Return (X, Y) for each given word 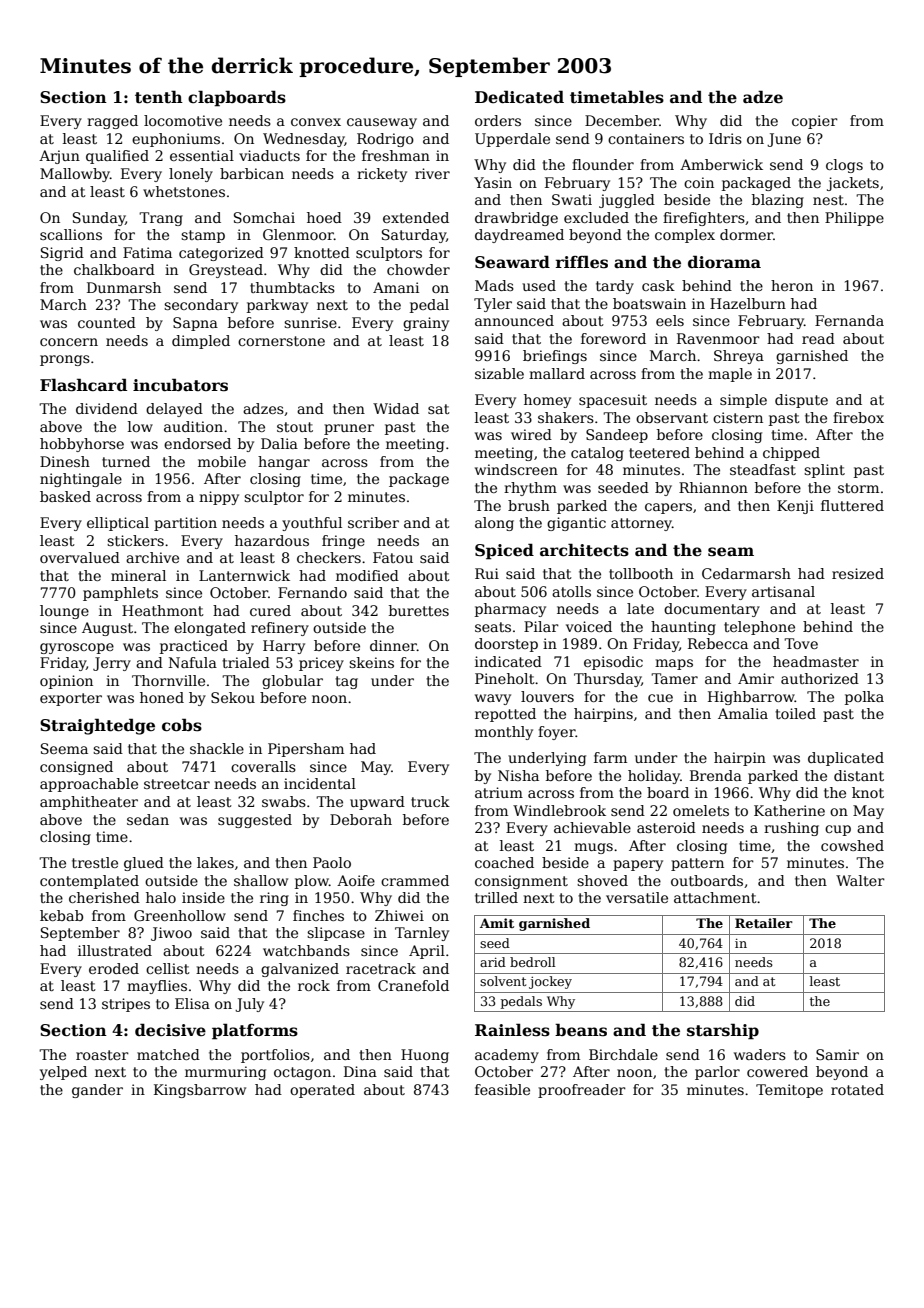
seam (731, 552)
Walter (860, 880)
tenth (159, 97)
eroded (114, 968)
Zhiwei (399, 915)
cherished (104, 897)
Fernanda (849, 320)
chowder (418, 269)
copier (815, 122)
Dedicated (519, 97)
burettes (419, 610)
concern (69, 342)
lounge (64, 612)
